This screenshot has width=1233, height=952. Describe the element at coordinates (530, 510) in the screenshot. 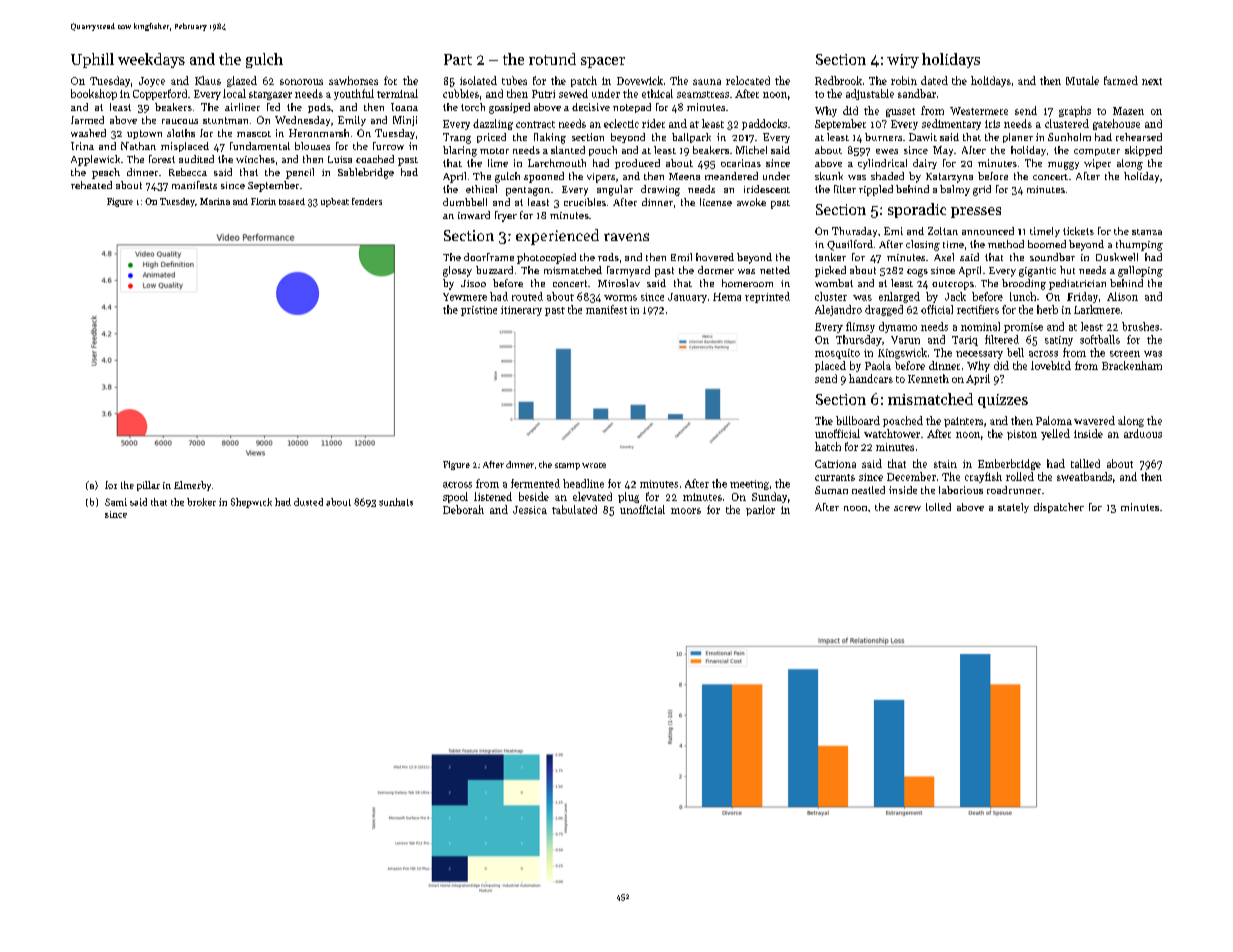

I see `Jessica` at that location.
